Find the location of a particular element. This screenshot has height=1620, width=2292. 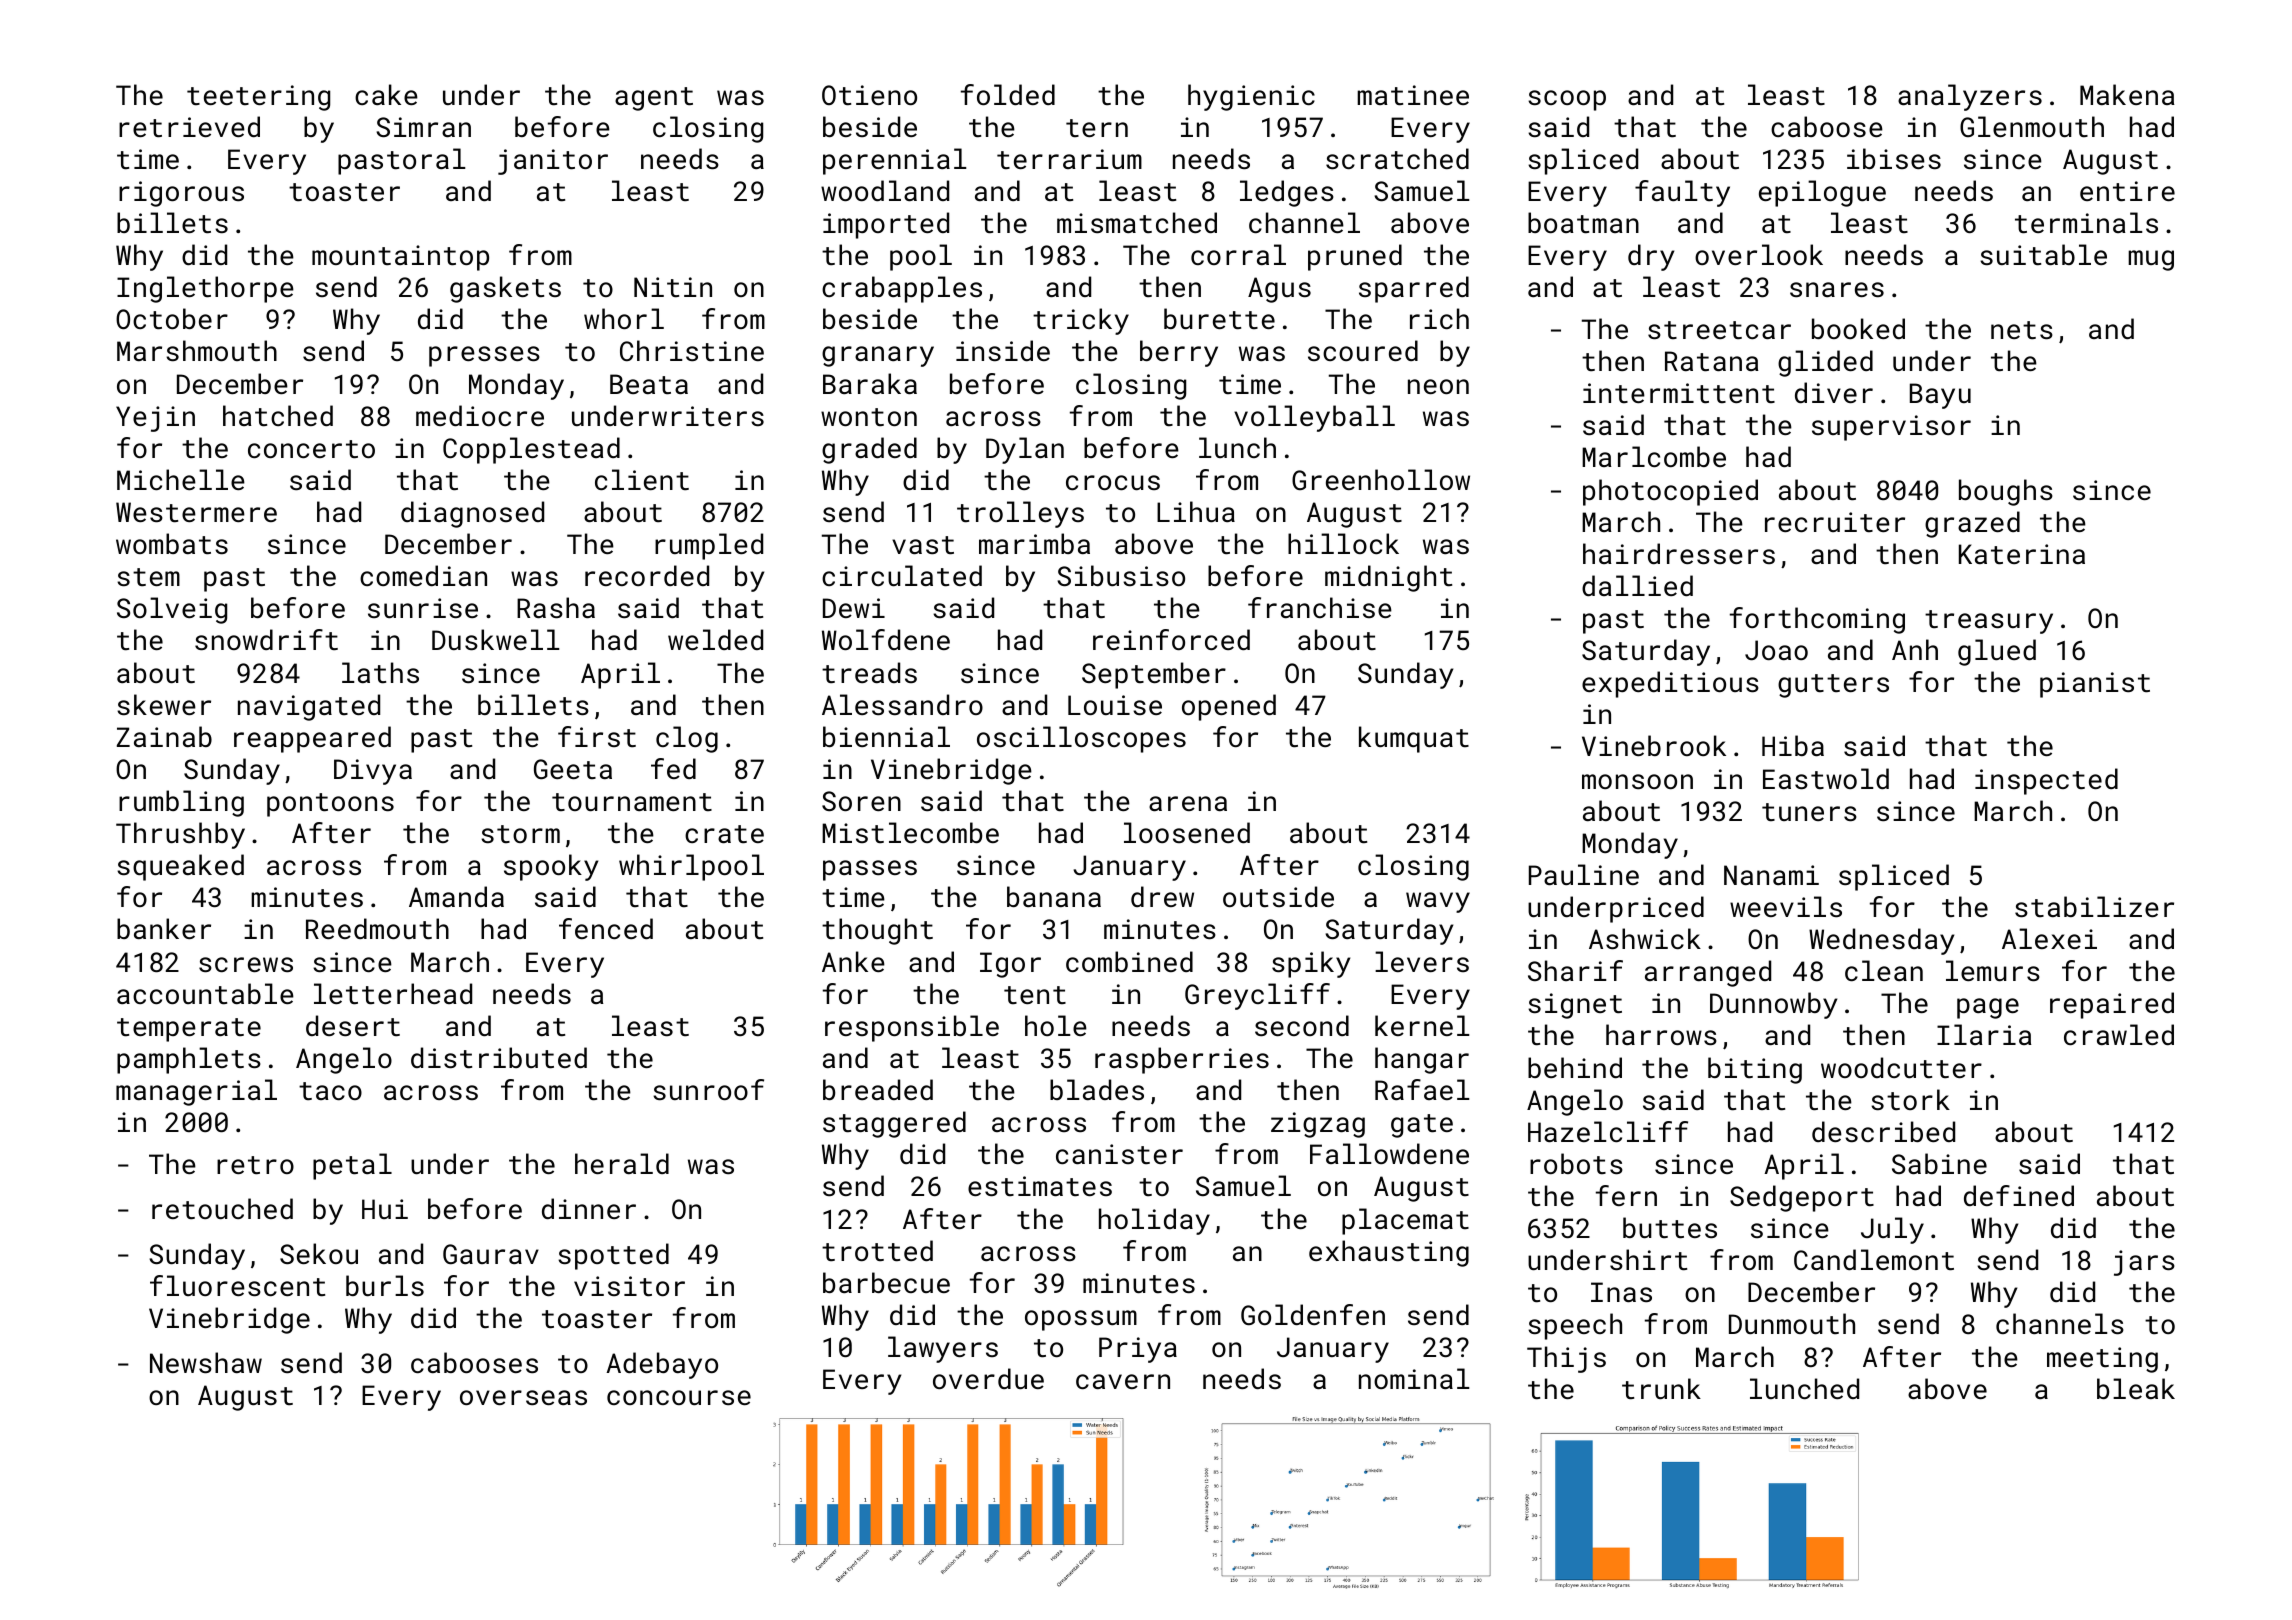

spiky is located at coordinates (1311, 964).
